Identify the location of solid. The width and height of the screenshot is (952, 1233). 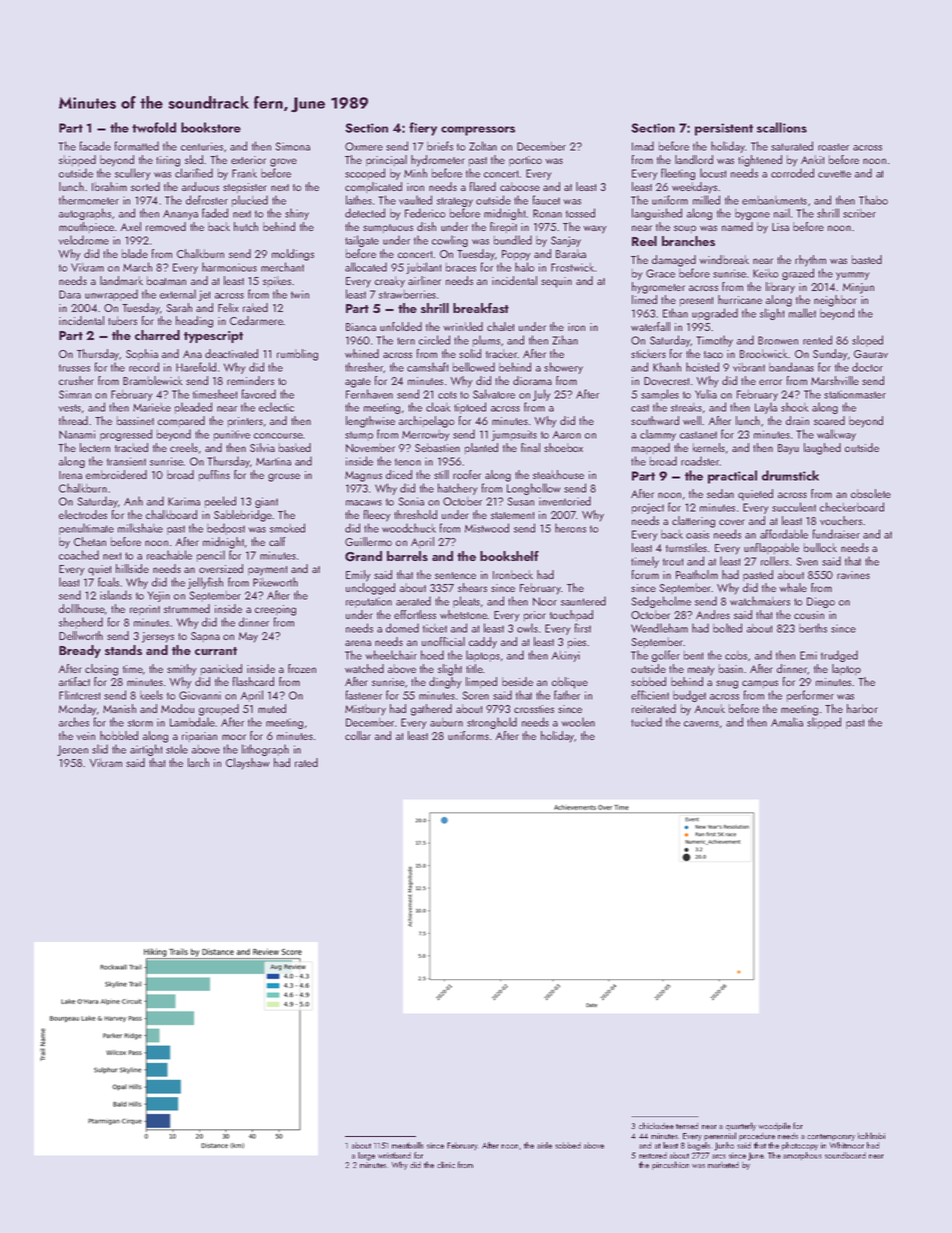
(470, 353).
